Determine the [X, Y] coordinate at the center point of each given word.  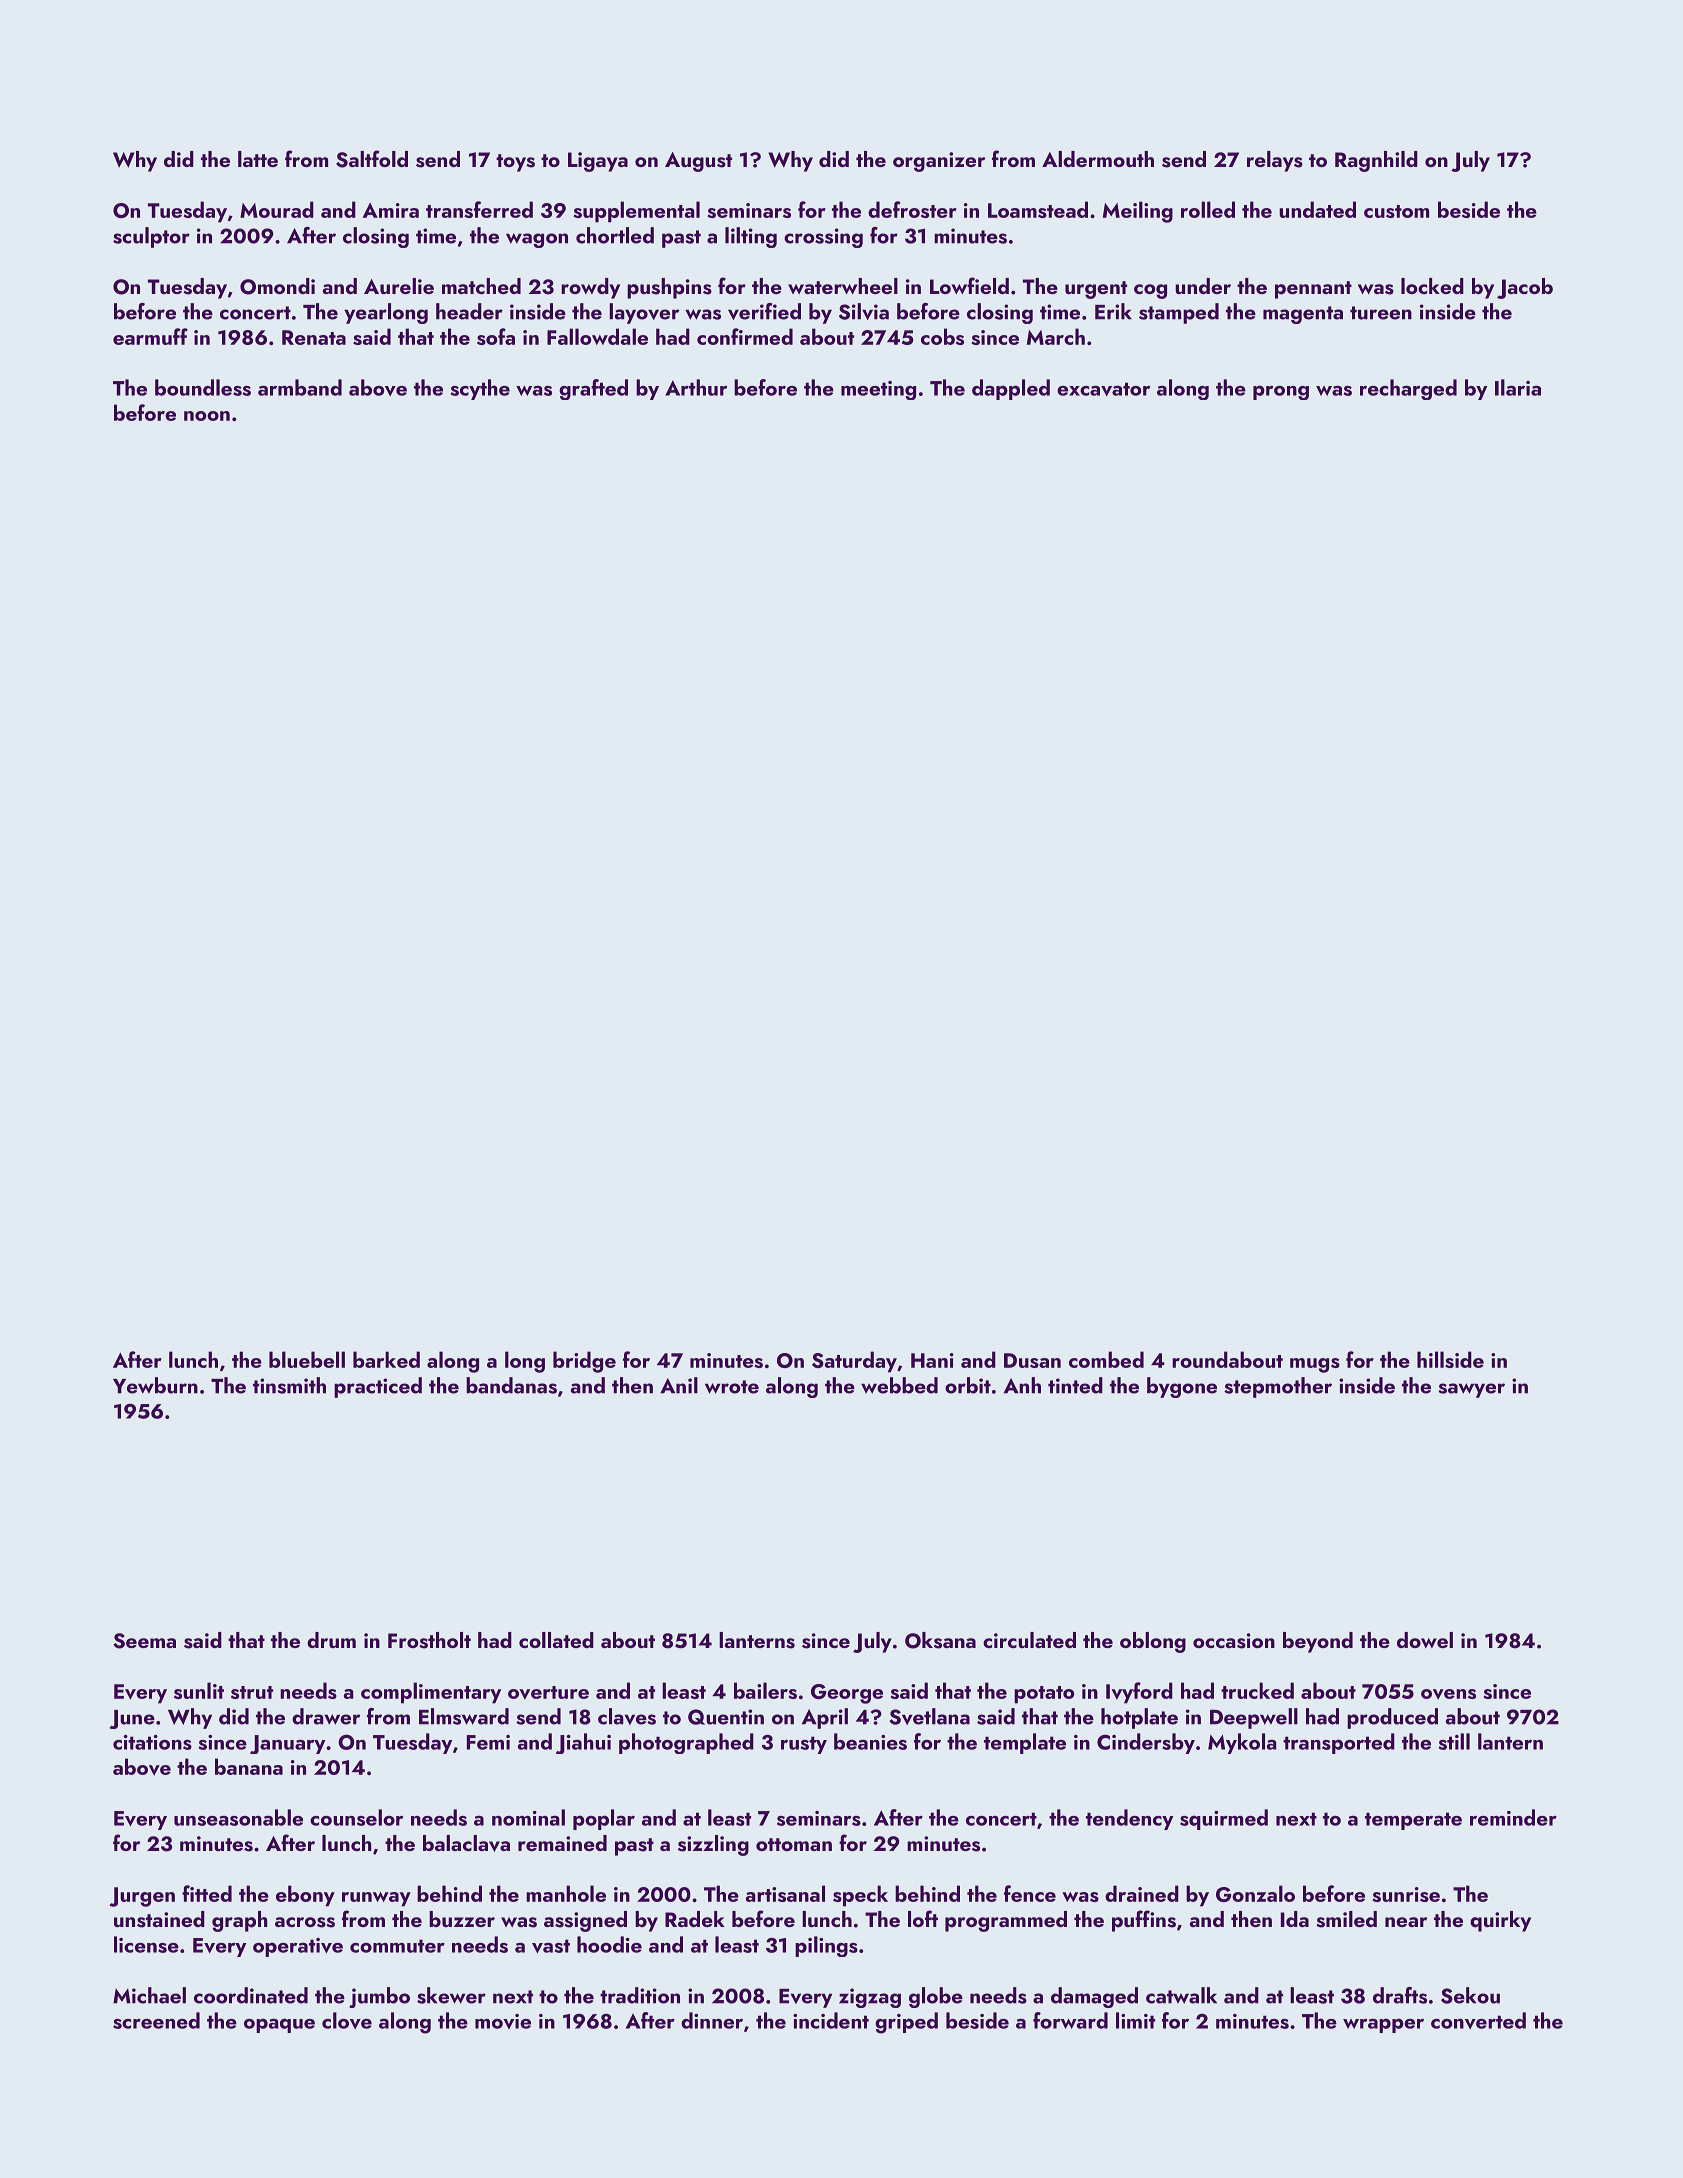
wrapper [1383, 2025]
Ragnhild [1376, 161]
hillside [1450, 1359]
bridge [584, 1362]
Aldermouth [1098, 159]
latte [258, 159]
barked [386, 1359]
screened [156, 2020]
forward [1070, 2020]
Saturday [854, 1362]
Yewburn [155, 1385]
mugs [1315, 1365]
